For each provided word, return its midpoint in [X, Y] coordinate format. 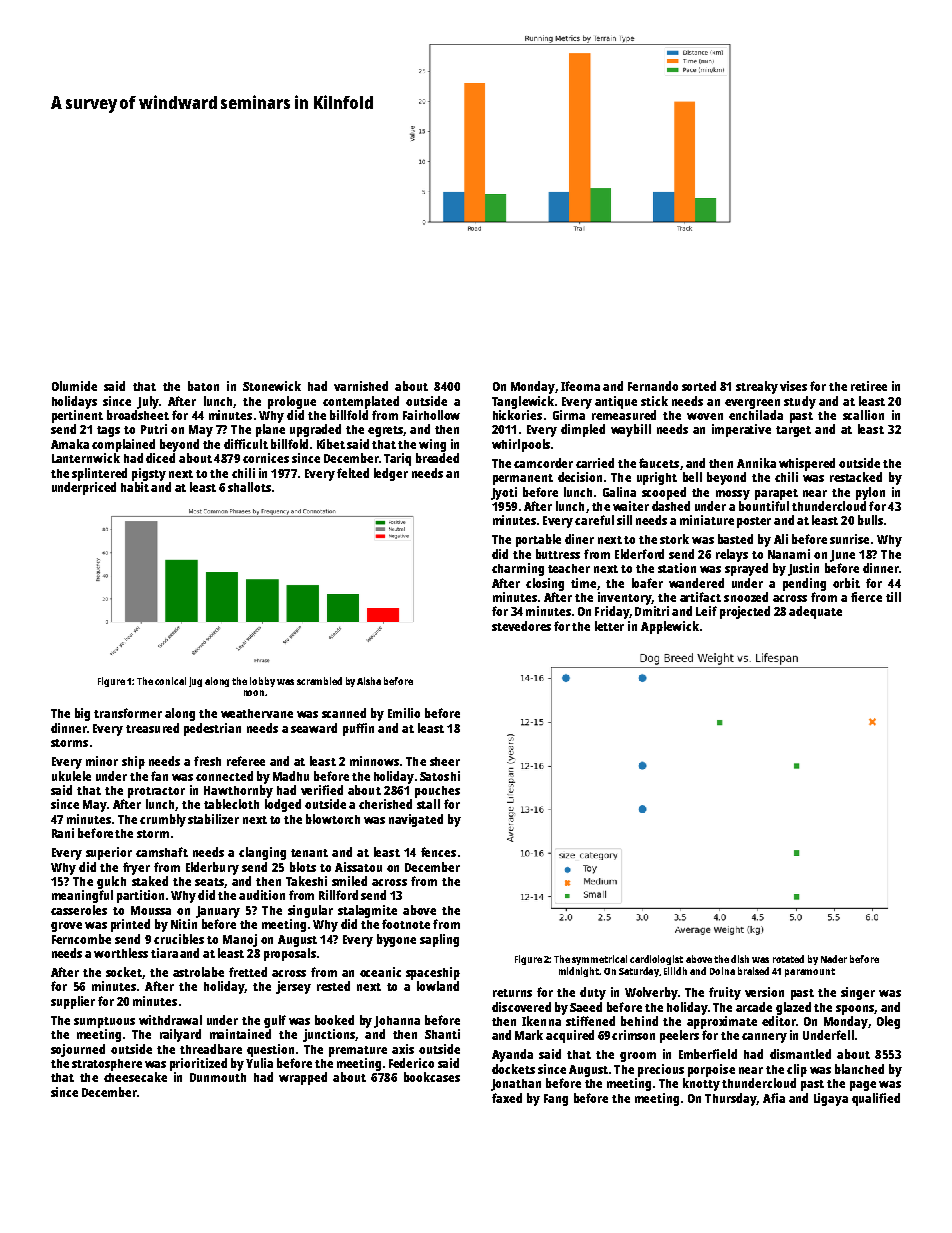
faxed [507, 1098]
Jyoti [504, 493]
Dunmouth [218, 1077]
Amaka [70, 444]
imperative [741, 430]
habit [135, 487]
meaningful [82, 896]
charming [518, 569]
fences [438, 852]
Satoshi [440, 776]
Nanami [789, 554]
